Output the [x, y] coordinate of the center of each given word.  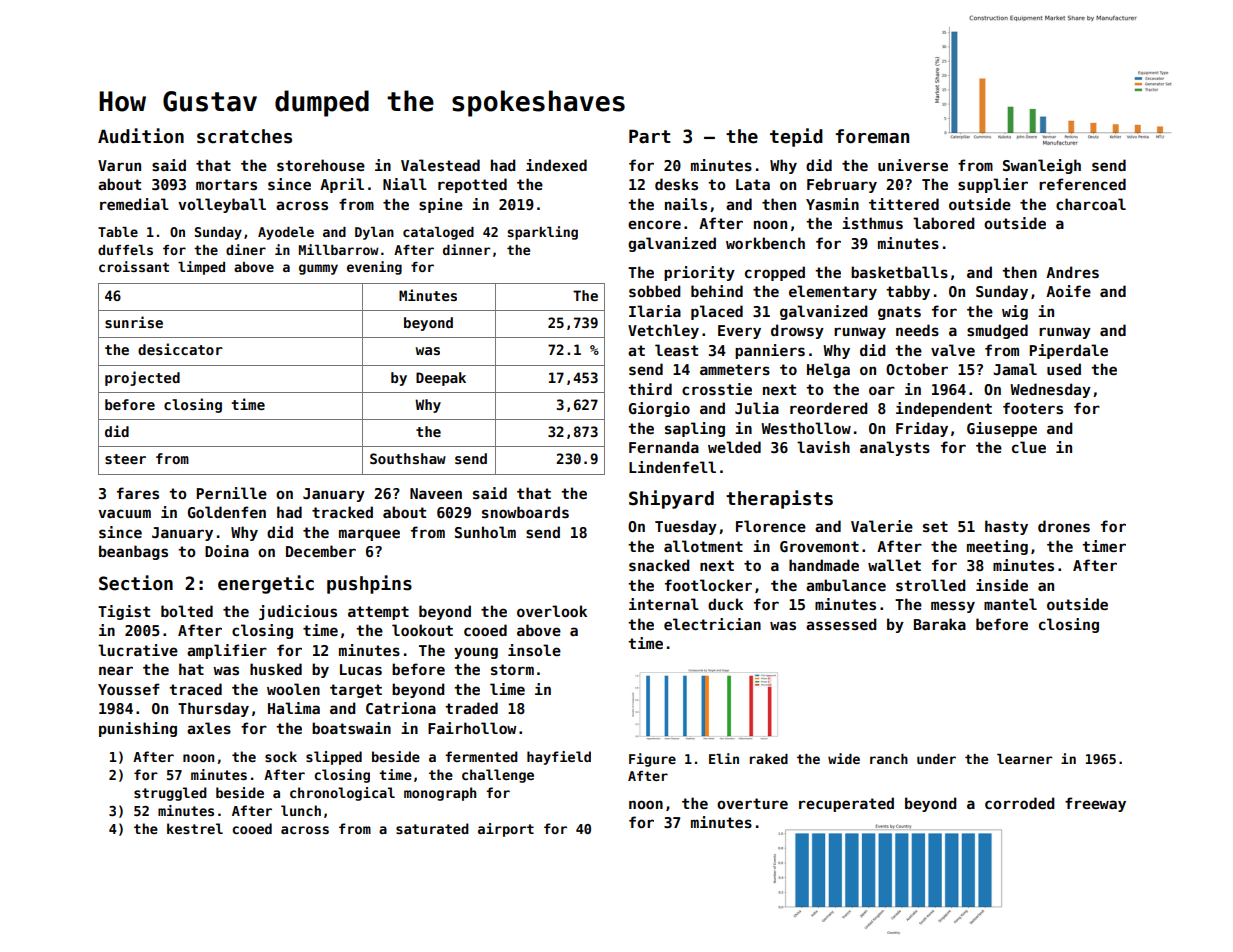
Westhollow [806, 428]
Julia [757, 408]
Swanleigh [1042, 166]
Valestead [440, 165]
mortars [226, 184]
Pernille [231, 493]
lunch [301, 810]
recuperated [846, 804]
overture [752, 803]
